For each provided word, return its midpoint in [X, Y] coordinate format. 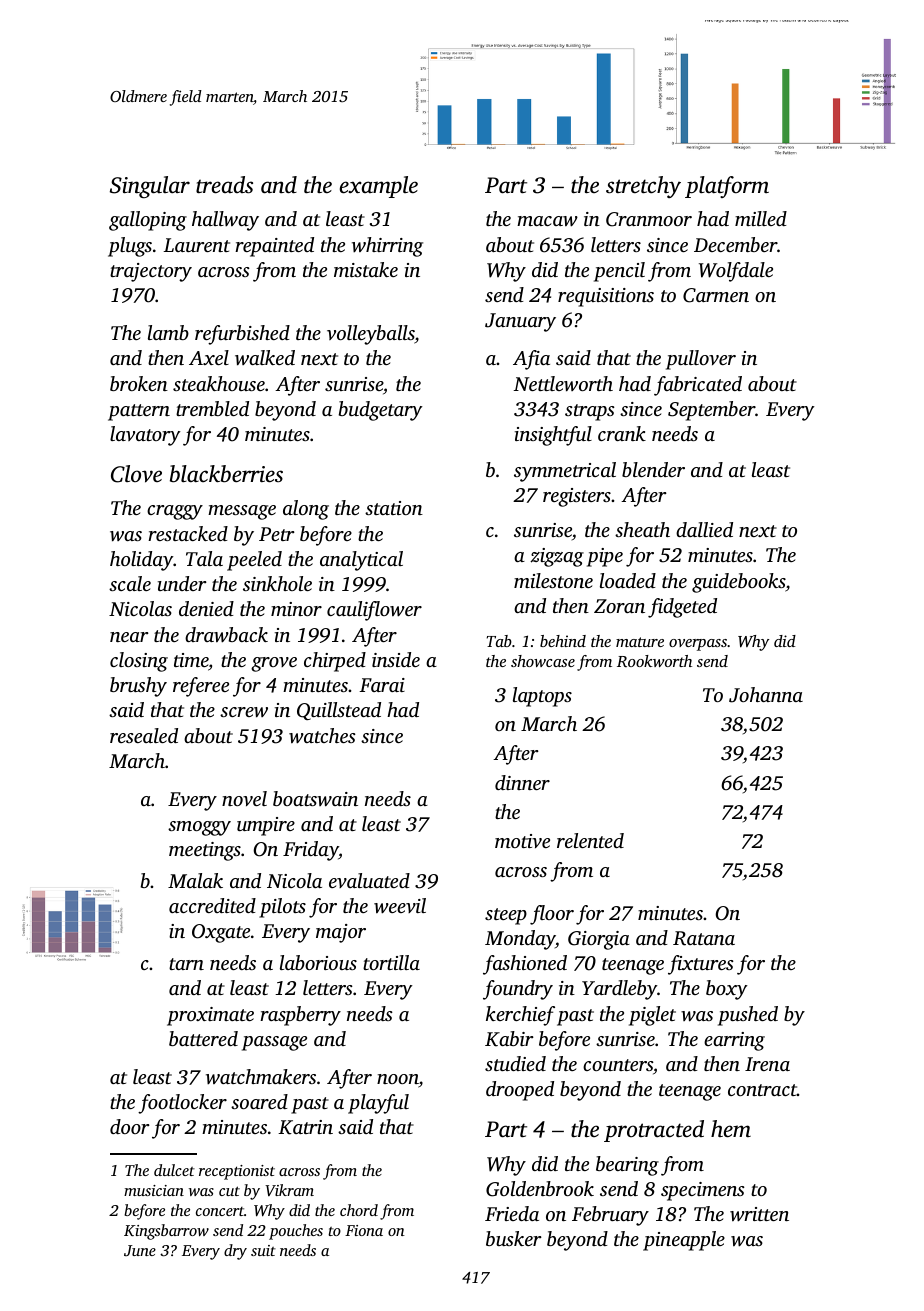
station [394, 508]
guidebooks [738, 583]
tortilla [391, 962]
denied [206, 608]
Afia [531, 360]
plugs [130, 247]
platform [727, 187]
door [130, 1126]
